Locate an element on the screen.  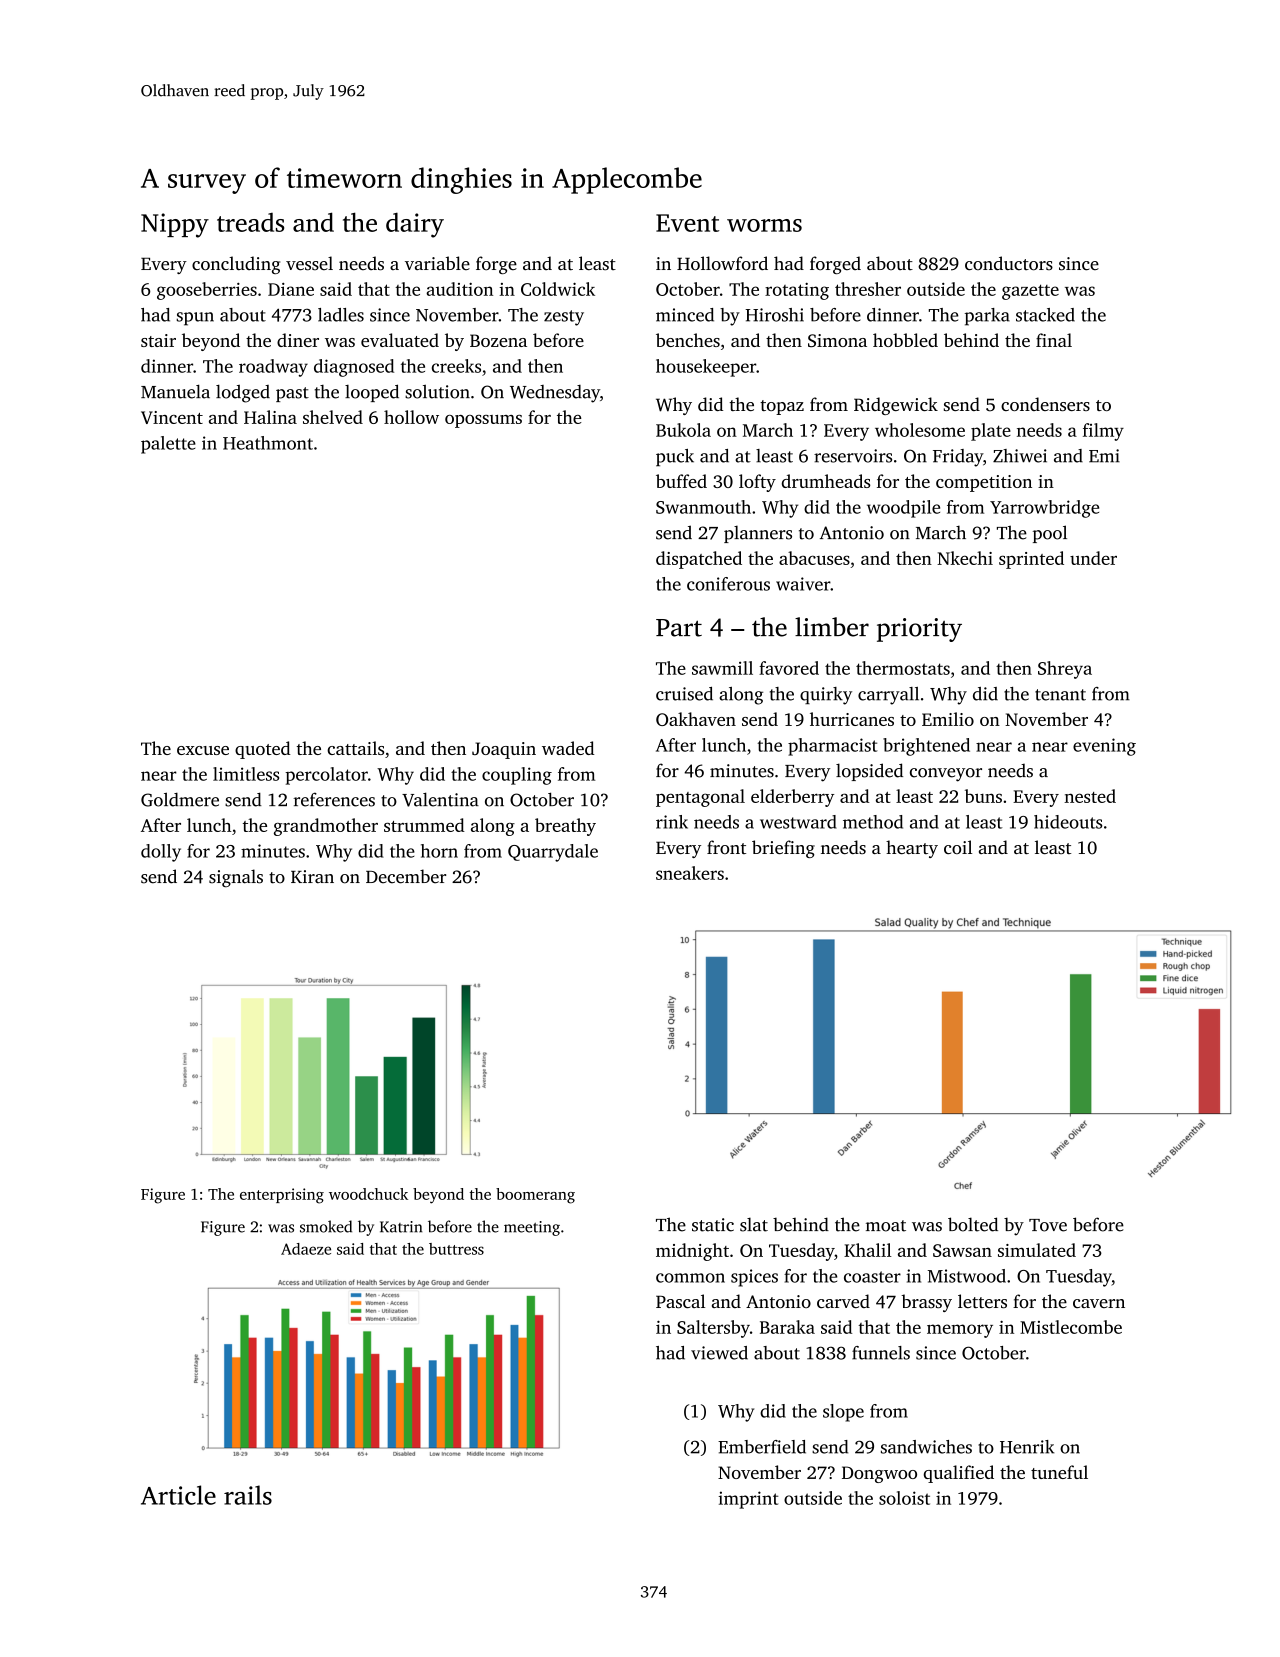
conductors is located at coordinates (1009, 263).
